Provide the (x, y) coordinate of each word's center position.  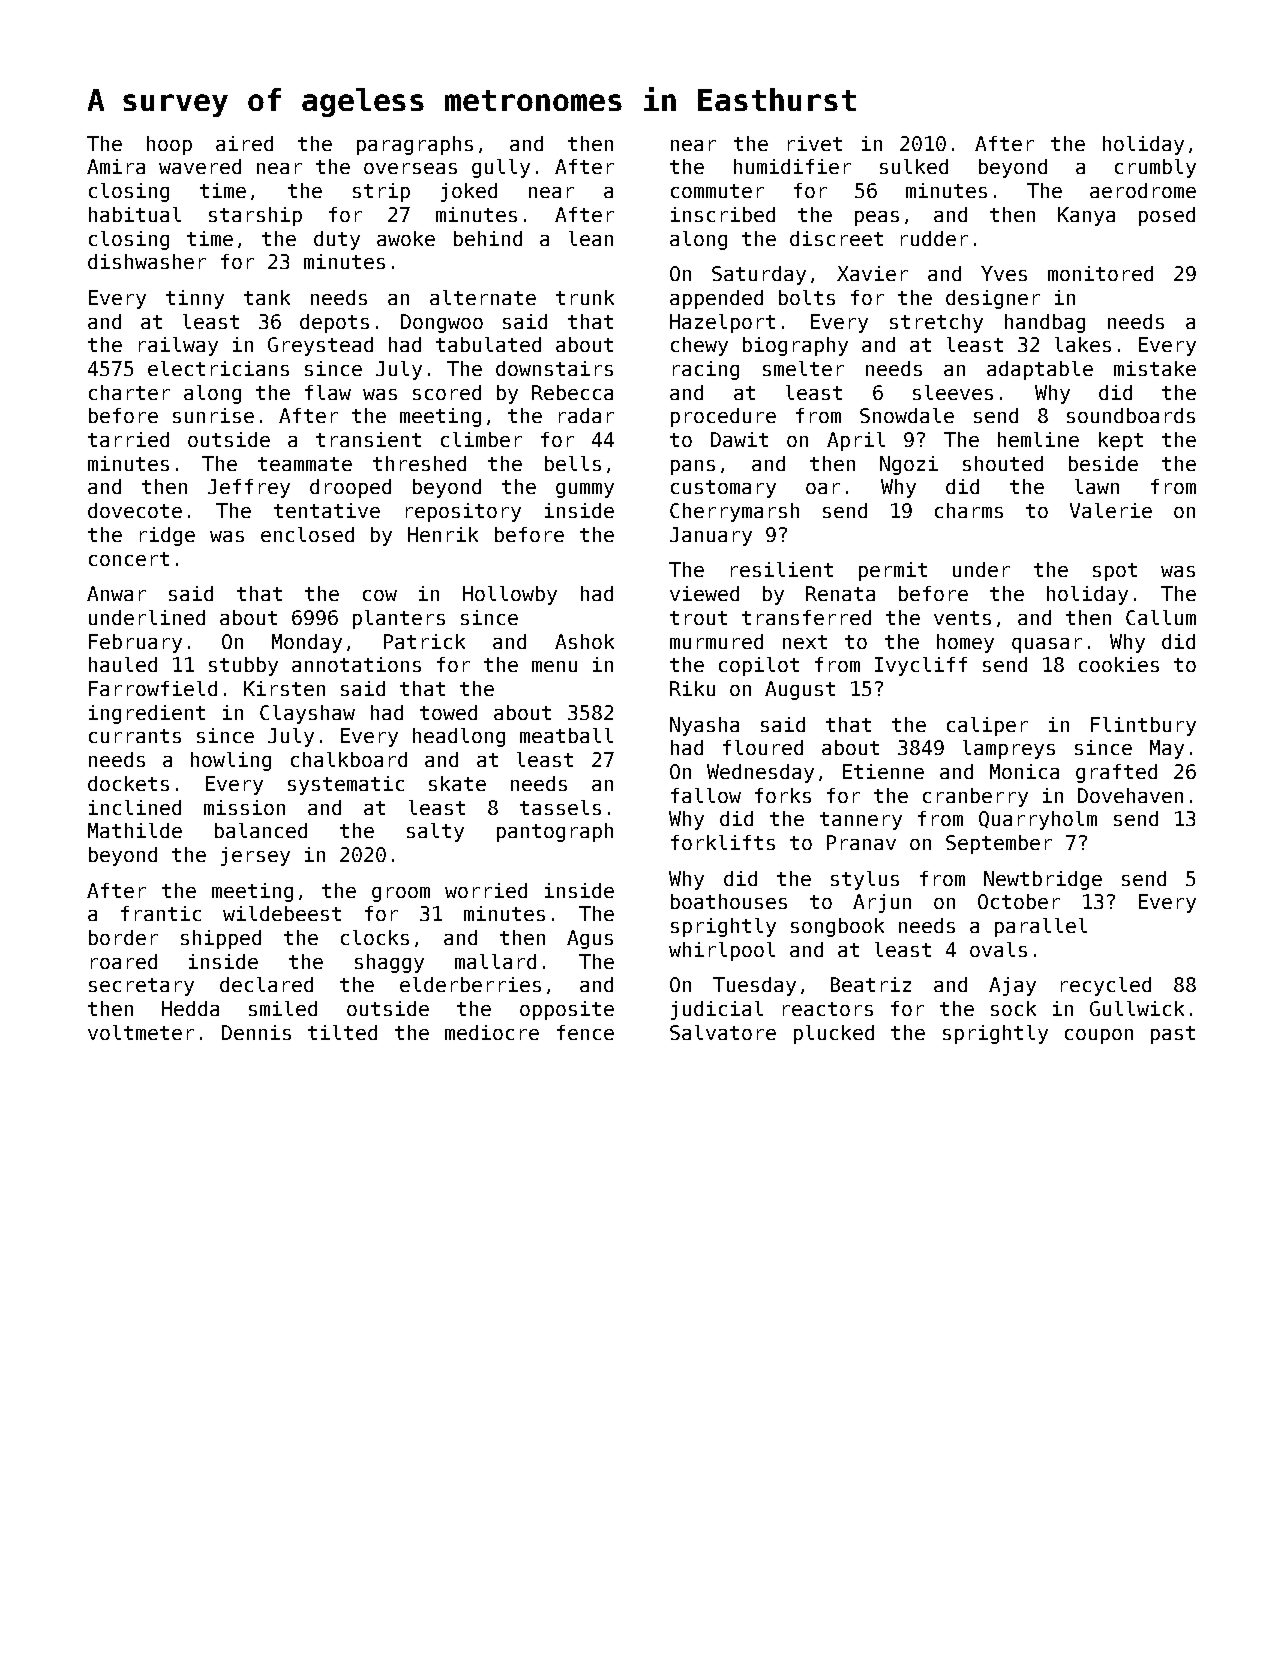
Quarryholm (1038, 820)
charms (969, 510)
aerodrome (1143, 190)
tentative (327, 510)
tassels (560, 807)
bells (573, 463)
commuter (717, 191)
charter (129, 392)
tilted (342, 1032)
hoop (169, 145)
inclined (135, 807)
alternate (483, 297)
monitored (1100, 273)
